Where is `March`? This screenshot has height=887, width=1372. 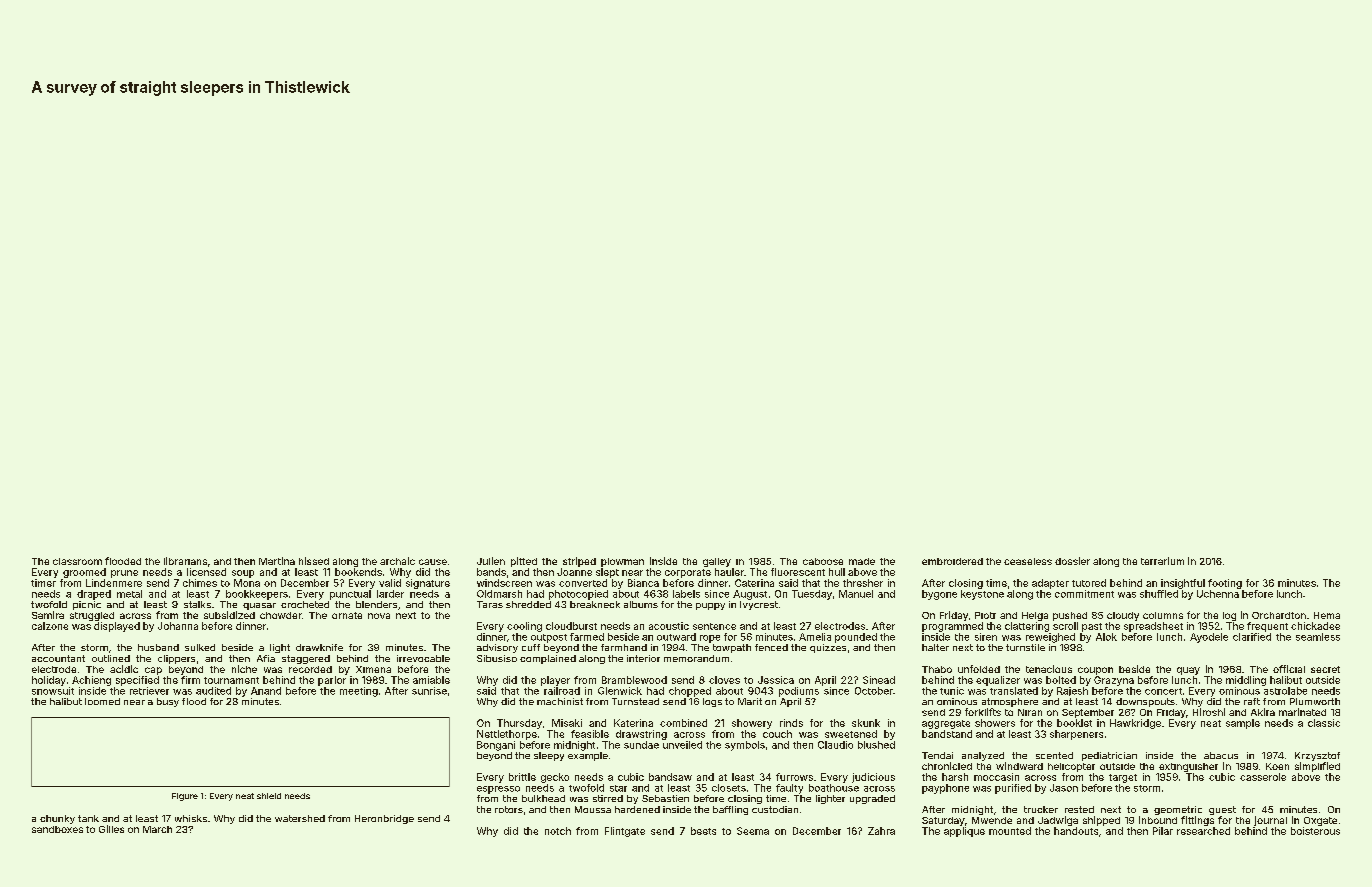
March is located at coordinates (157, 829).
